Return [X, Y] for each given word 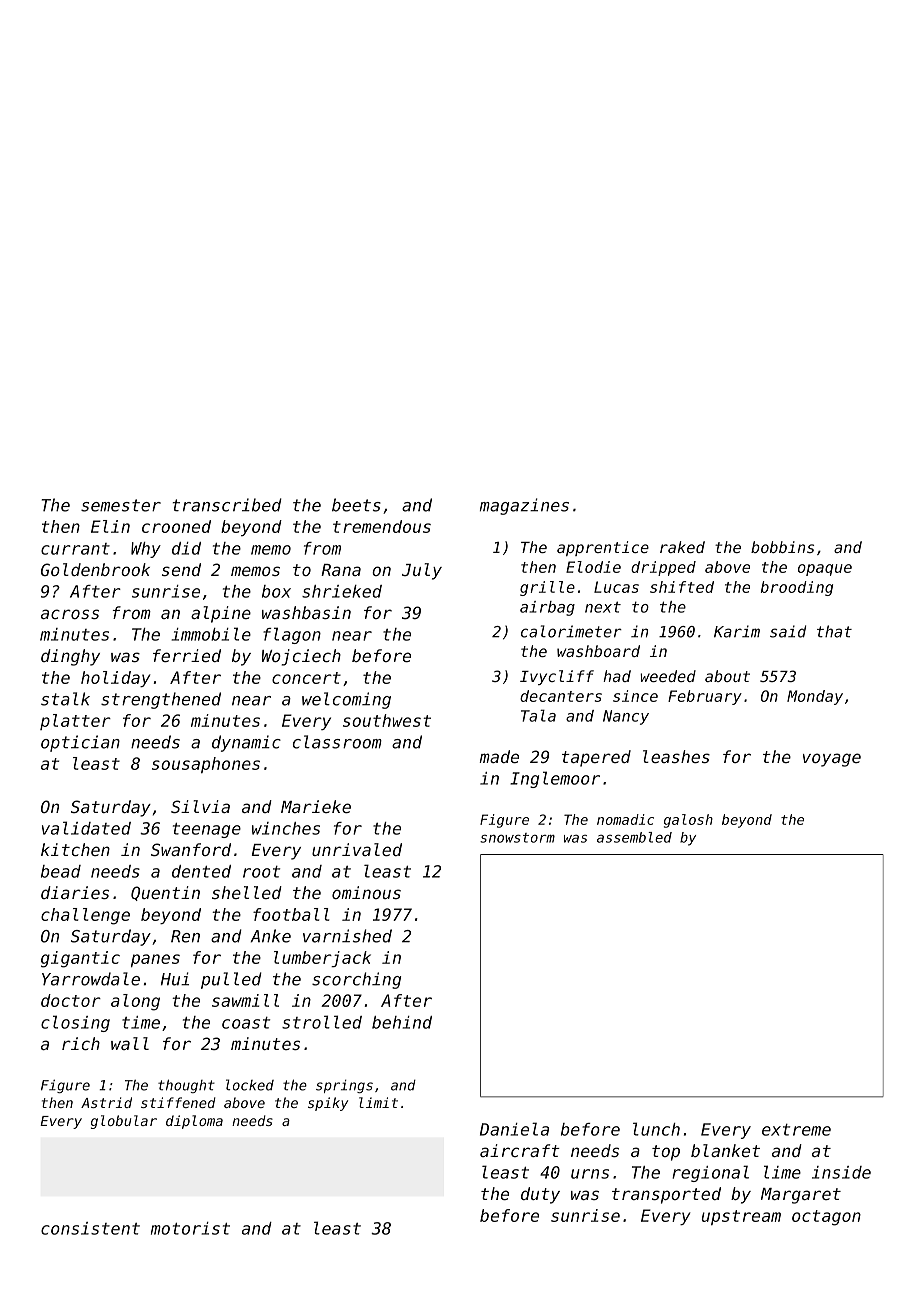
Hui [175, 979]
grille [547, 588]
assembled [634, 837]
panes [155, 960]
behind [402, 1022]
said [788, 631]
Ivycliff [557, 677]
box [276, 591]
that [834, 631]
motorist [190, 1228]
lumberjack [322, 959]
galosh [688, 821]
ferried [187, 655]
